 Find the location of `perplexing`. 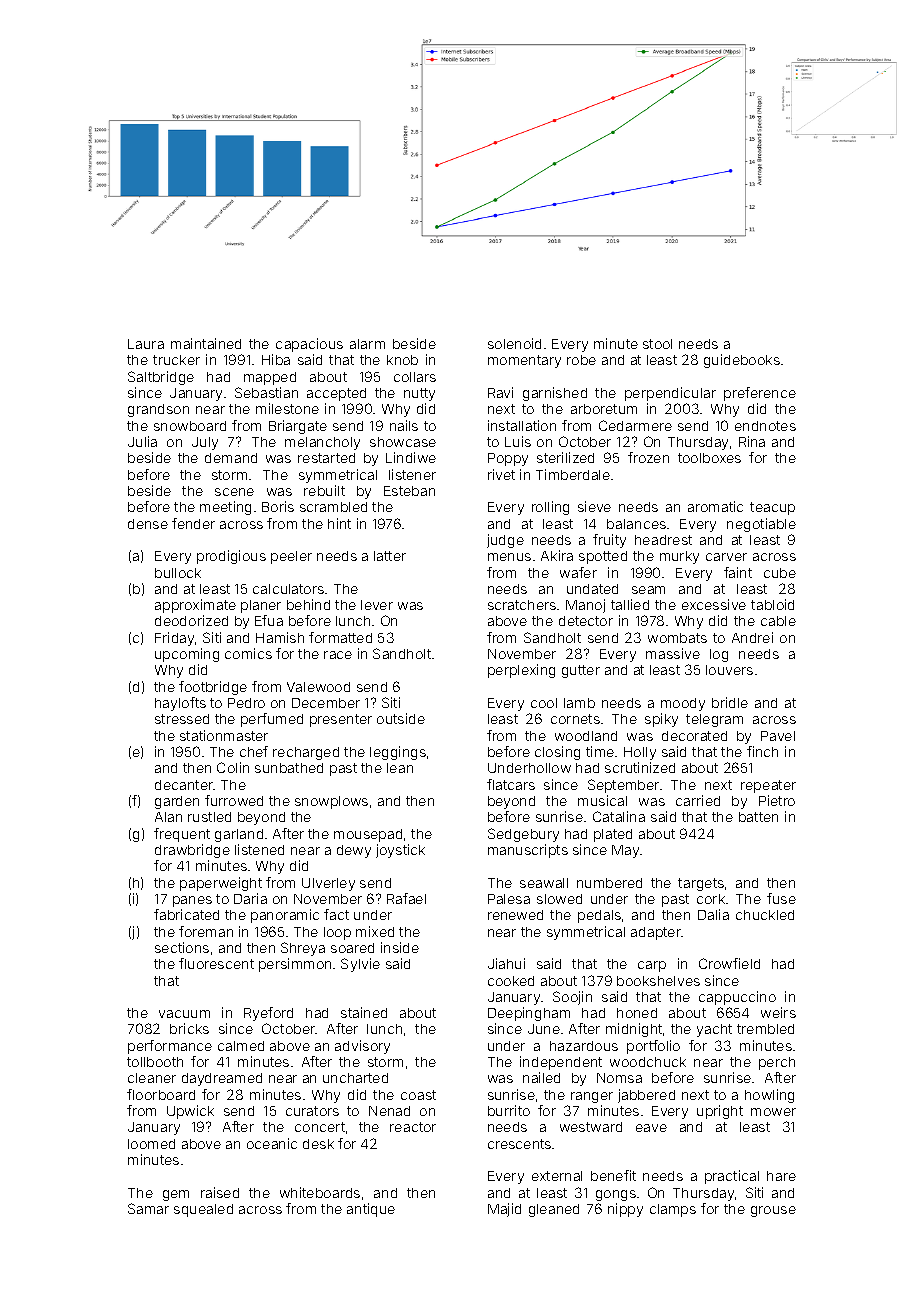

perplexing is located at coordinates (521, 671).
